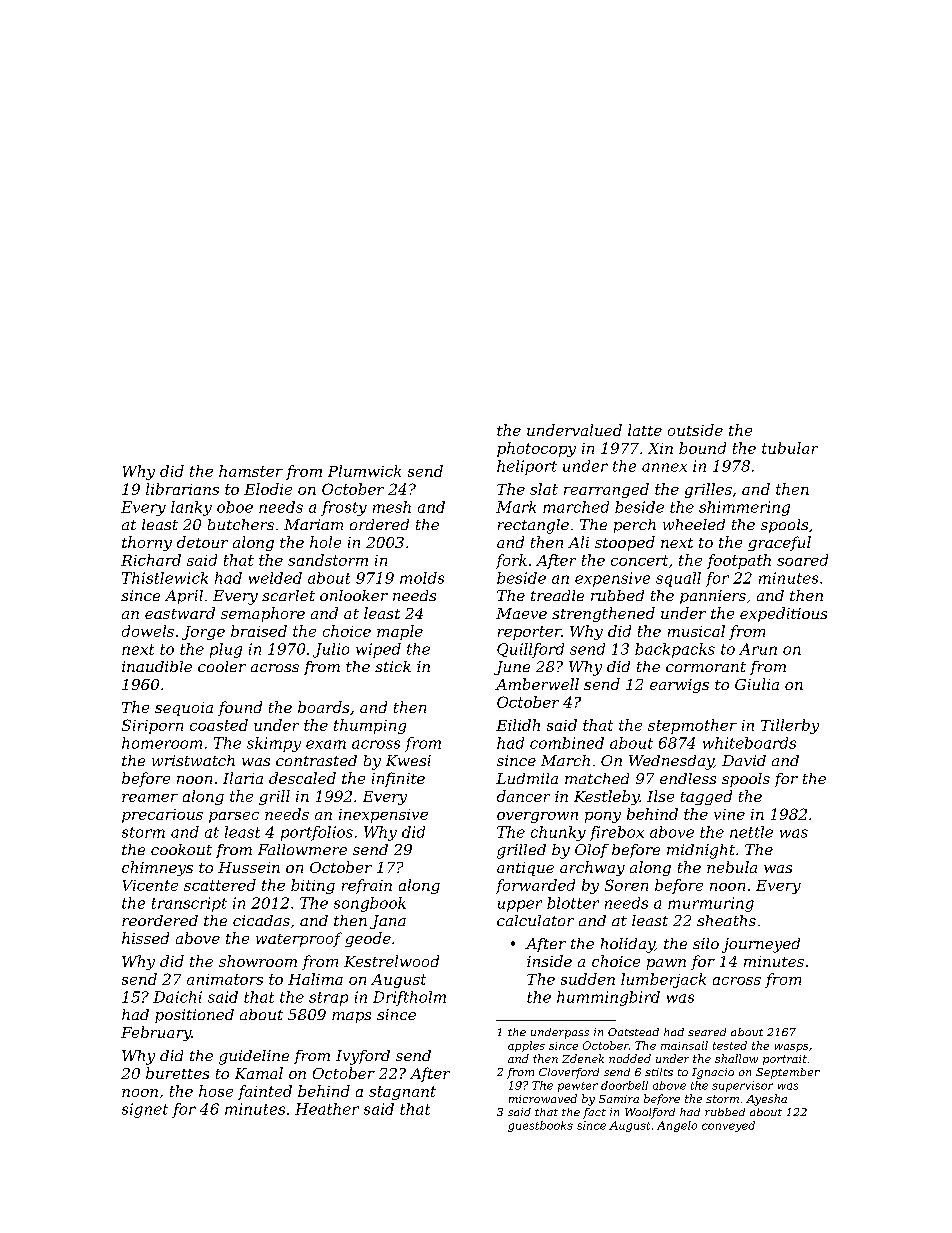 This image has width=952, height=1233. I want to click on Heather, so click(327, 1109).
